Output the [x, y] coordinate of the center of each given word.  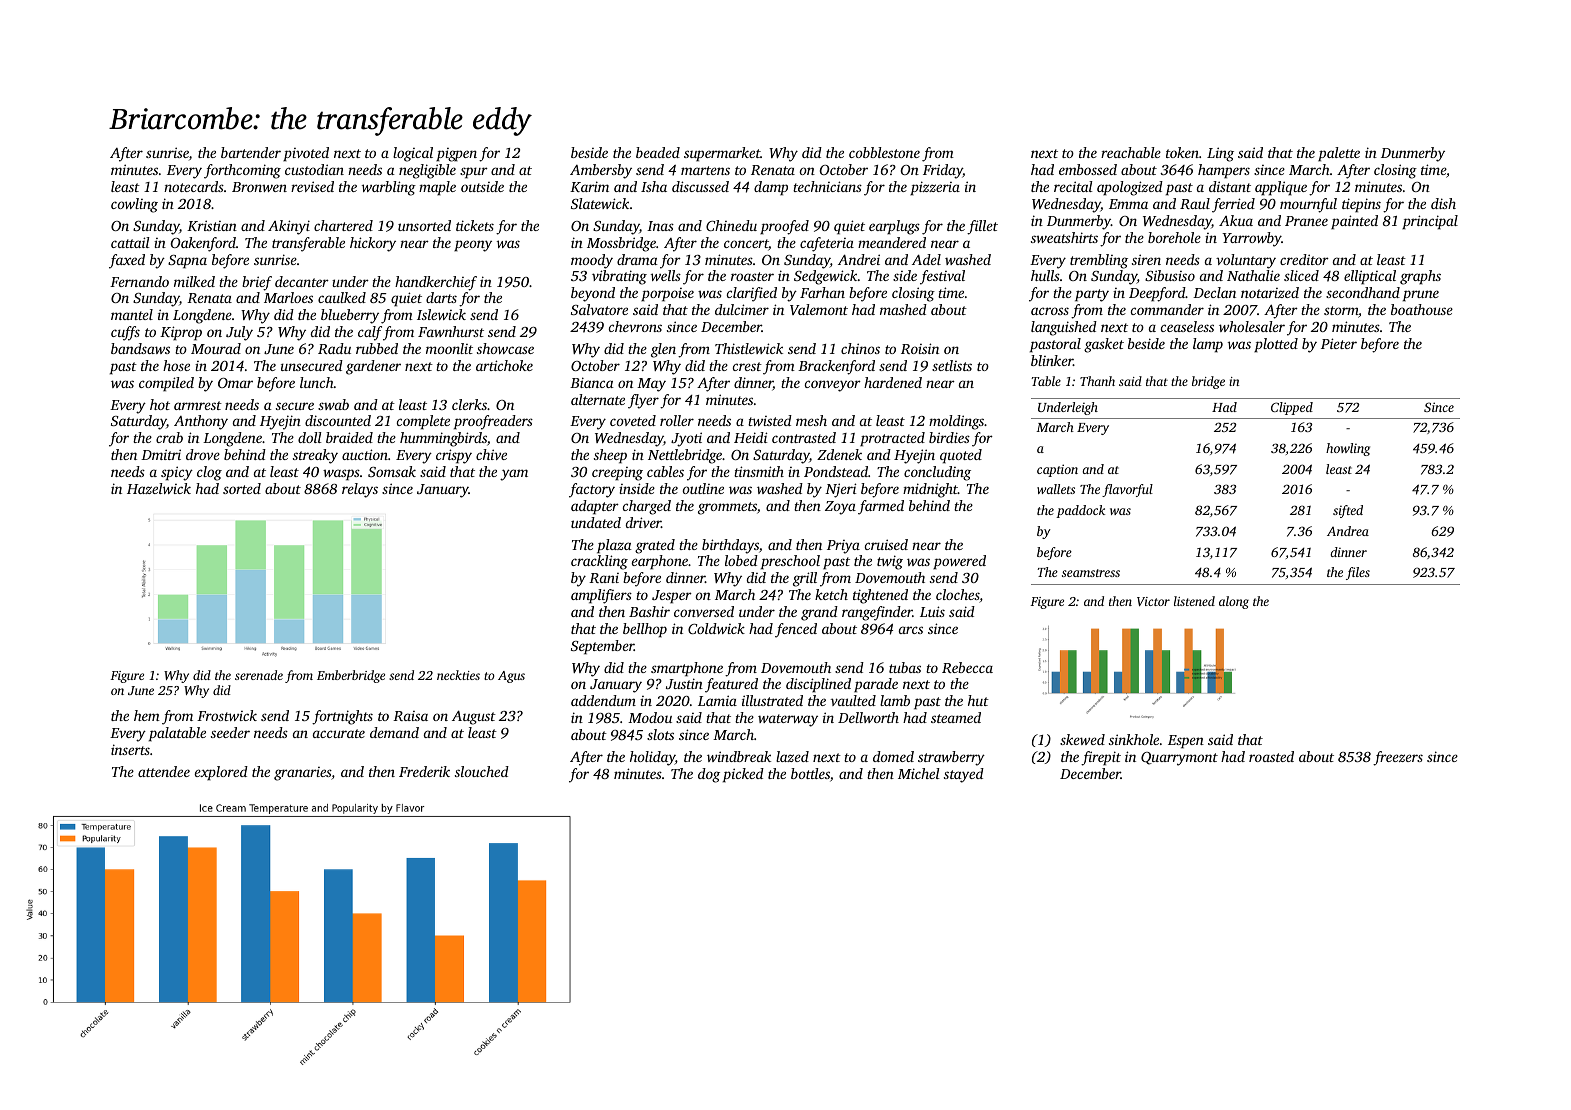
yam [514, 475]
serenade [259, 675]
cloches [957, 594]
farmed [881, 507]
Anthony [201, 422]
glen [663, 350]
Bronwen [259, 187]
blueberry [350, 316]
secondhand [1363, 292]
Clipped [1292, 408]
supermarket [722, 154]
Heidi [751, 437]
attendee [164, 771]
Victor [1153, 601]
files [1358, 573]
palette [1339, 154]
